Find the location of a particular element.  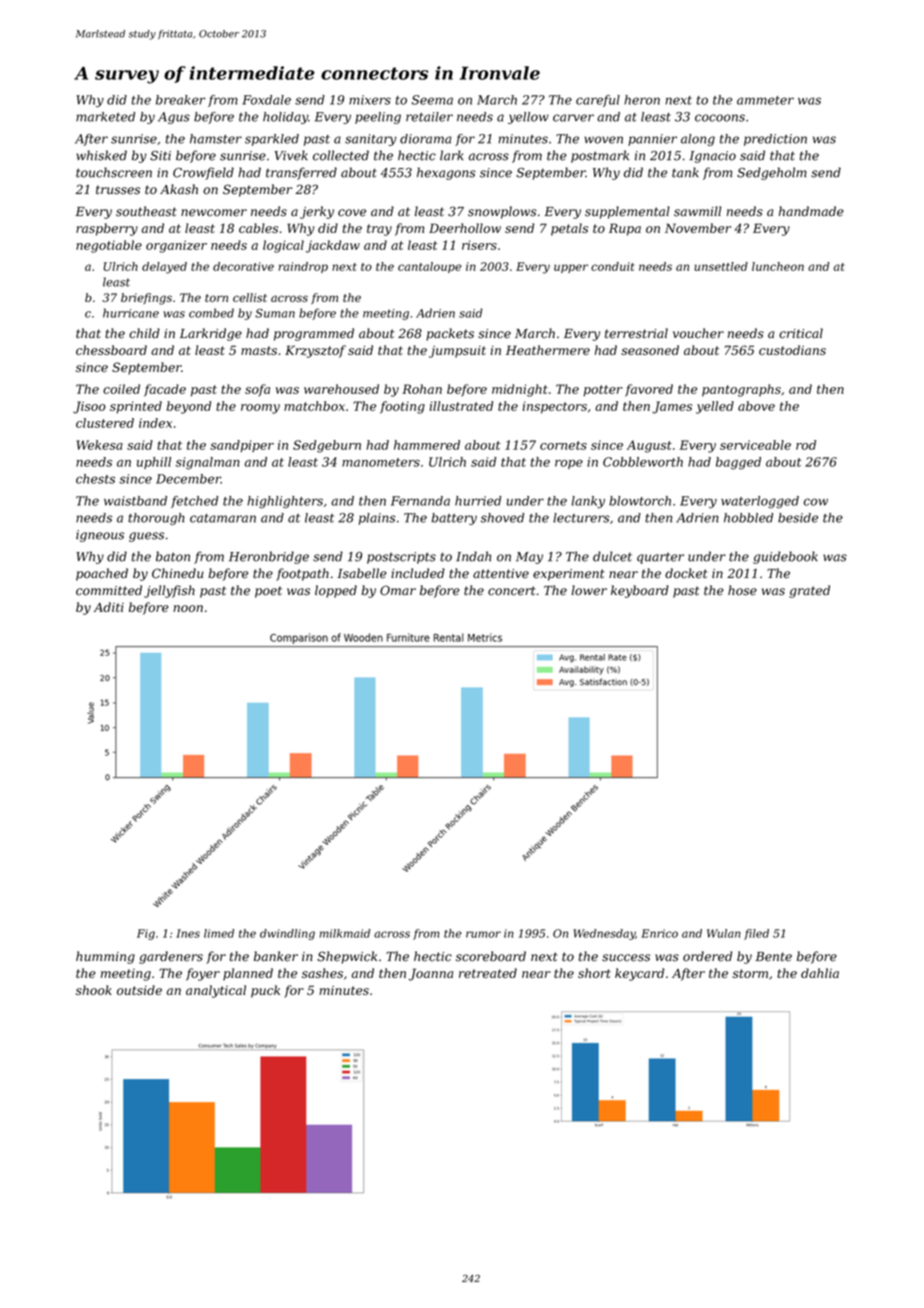

ammeter is located at coordinates (765, 100).
